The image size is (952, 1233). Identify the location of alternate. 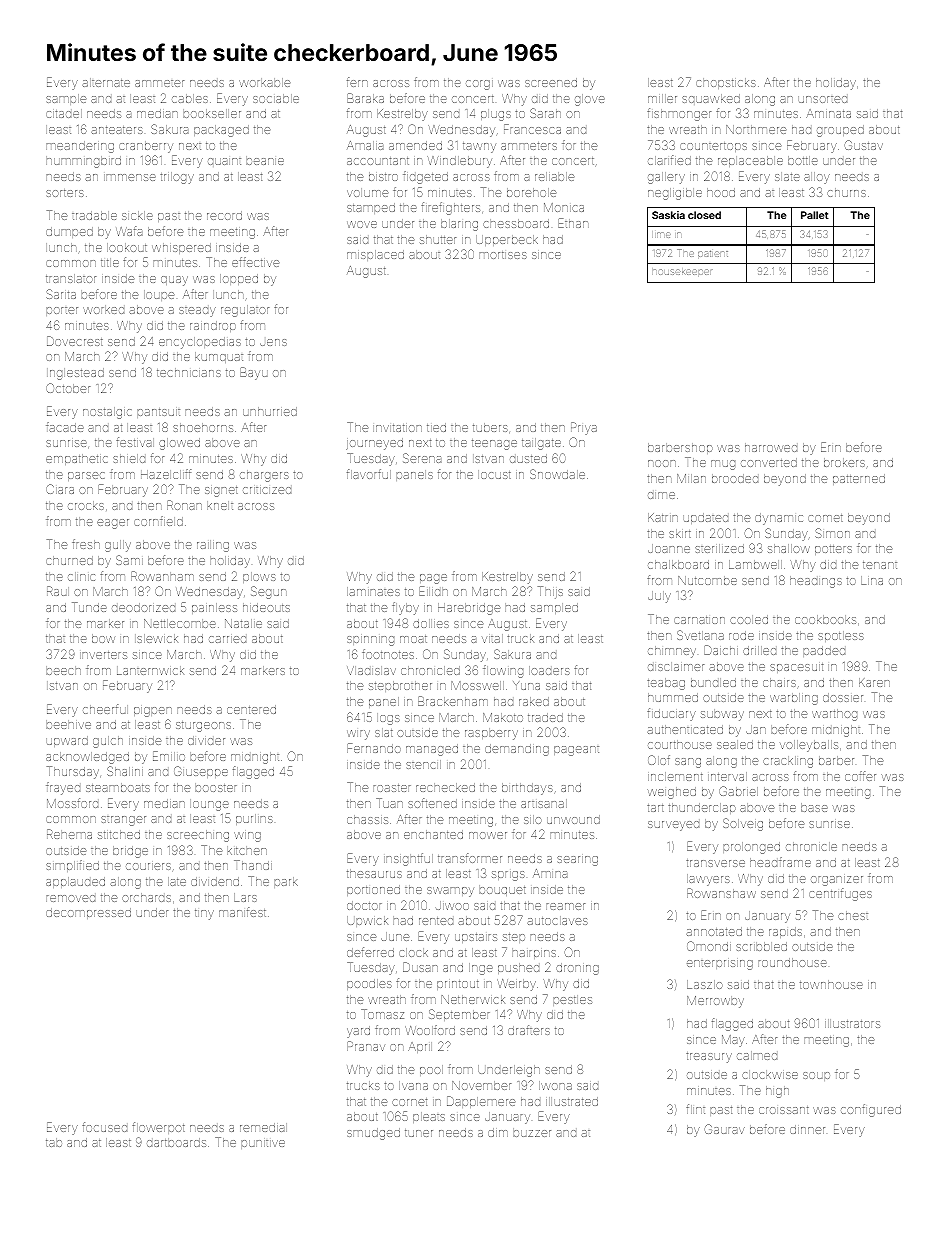
(106, 82).
